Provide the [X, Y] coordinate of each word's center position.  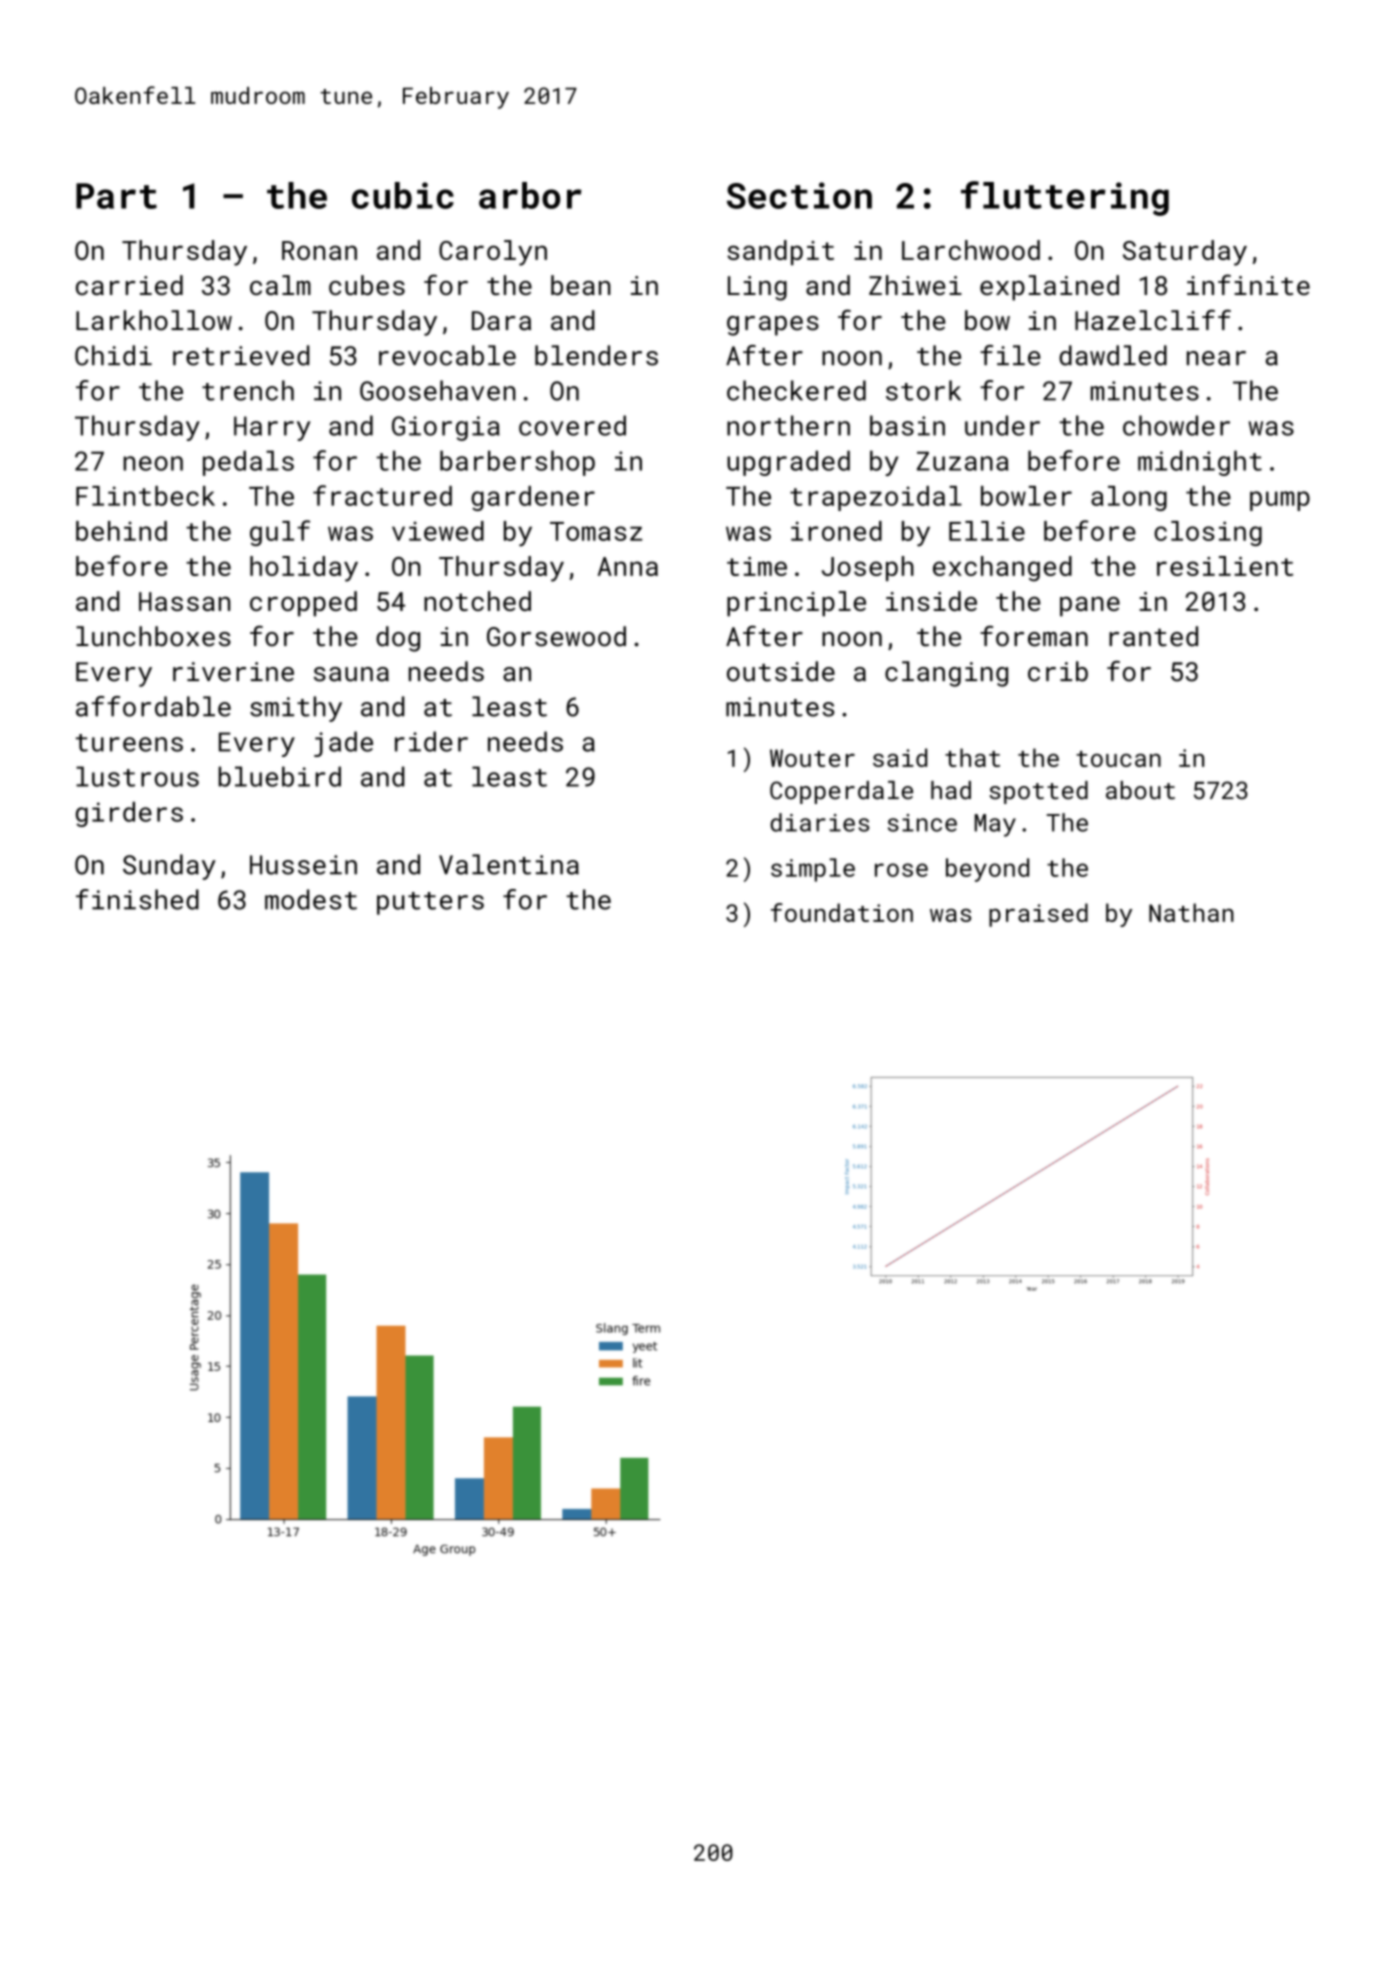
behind [121, 531]
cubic [403, 195]
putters [430, 903]
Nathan [1191, 912]
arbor [530, 195]
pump [1280, 501]
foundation [842, 912]
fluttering [1065, 198]
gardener [533, 498]
